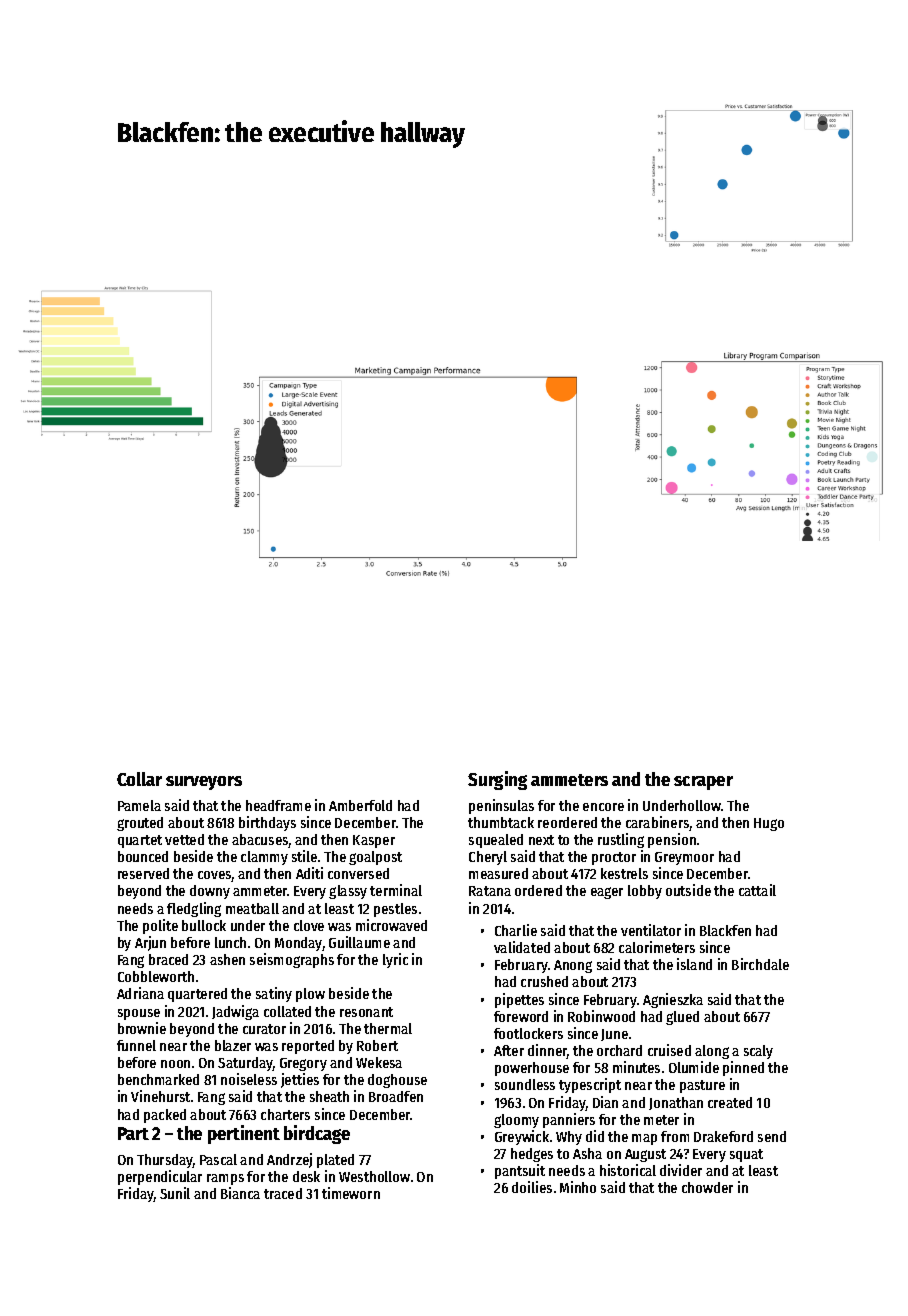 This screenshot has width=908, height=1316. What do you see at coordinates (684, 858) in the screenshot?
I see `Greymoor` at bounding box center [684, 858].
